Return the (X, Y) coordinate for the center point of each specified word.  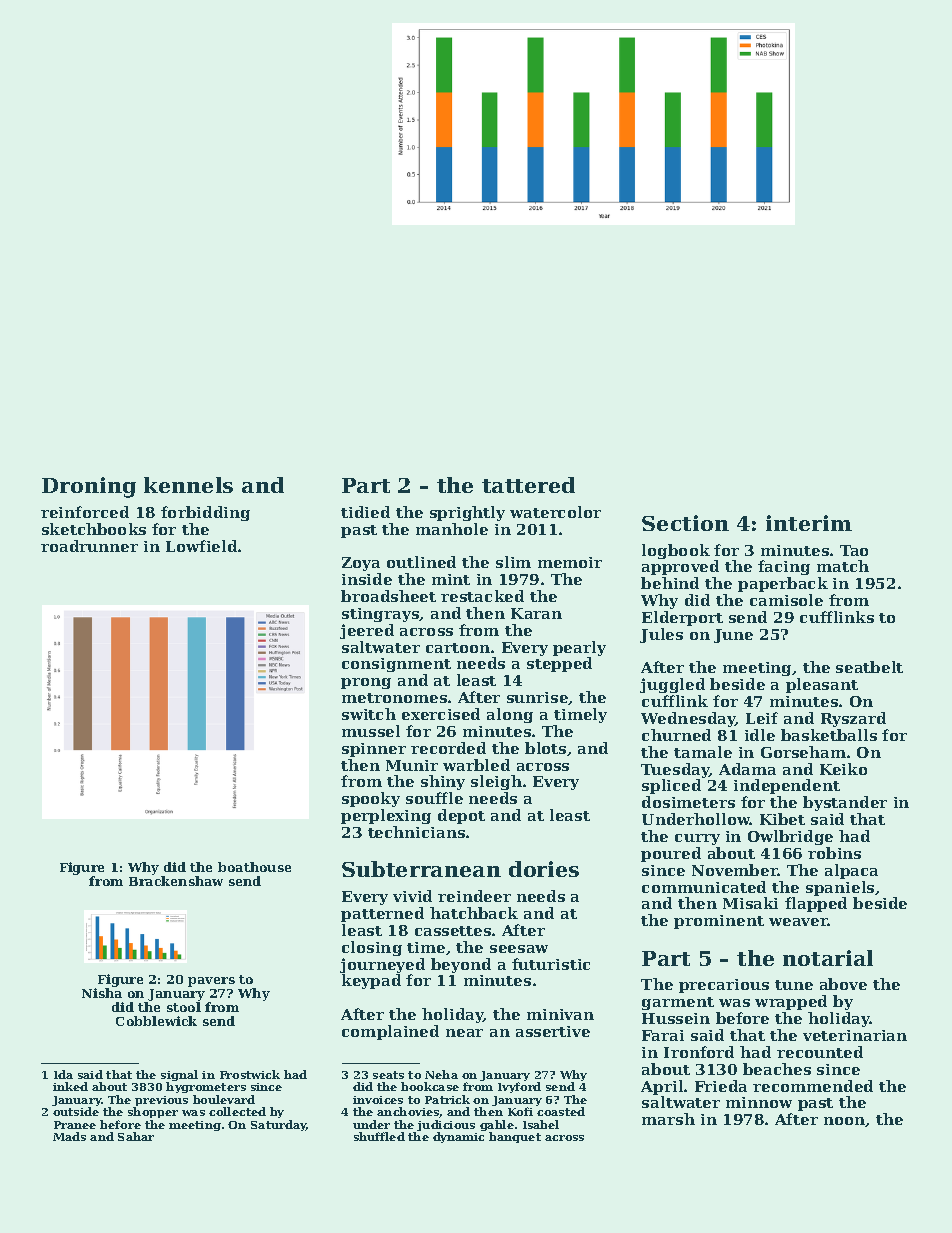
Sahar (136, 1136)
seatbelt (869, 667)
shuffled (379, 1136)
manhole (452, 529)
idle (760, 735)
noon (844, 1121)
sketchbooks (94, 529)
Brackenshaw (176, 881)
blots (545, 748)
